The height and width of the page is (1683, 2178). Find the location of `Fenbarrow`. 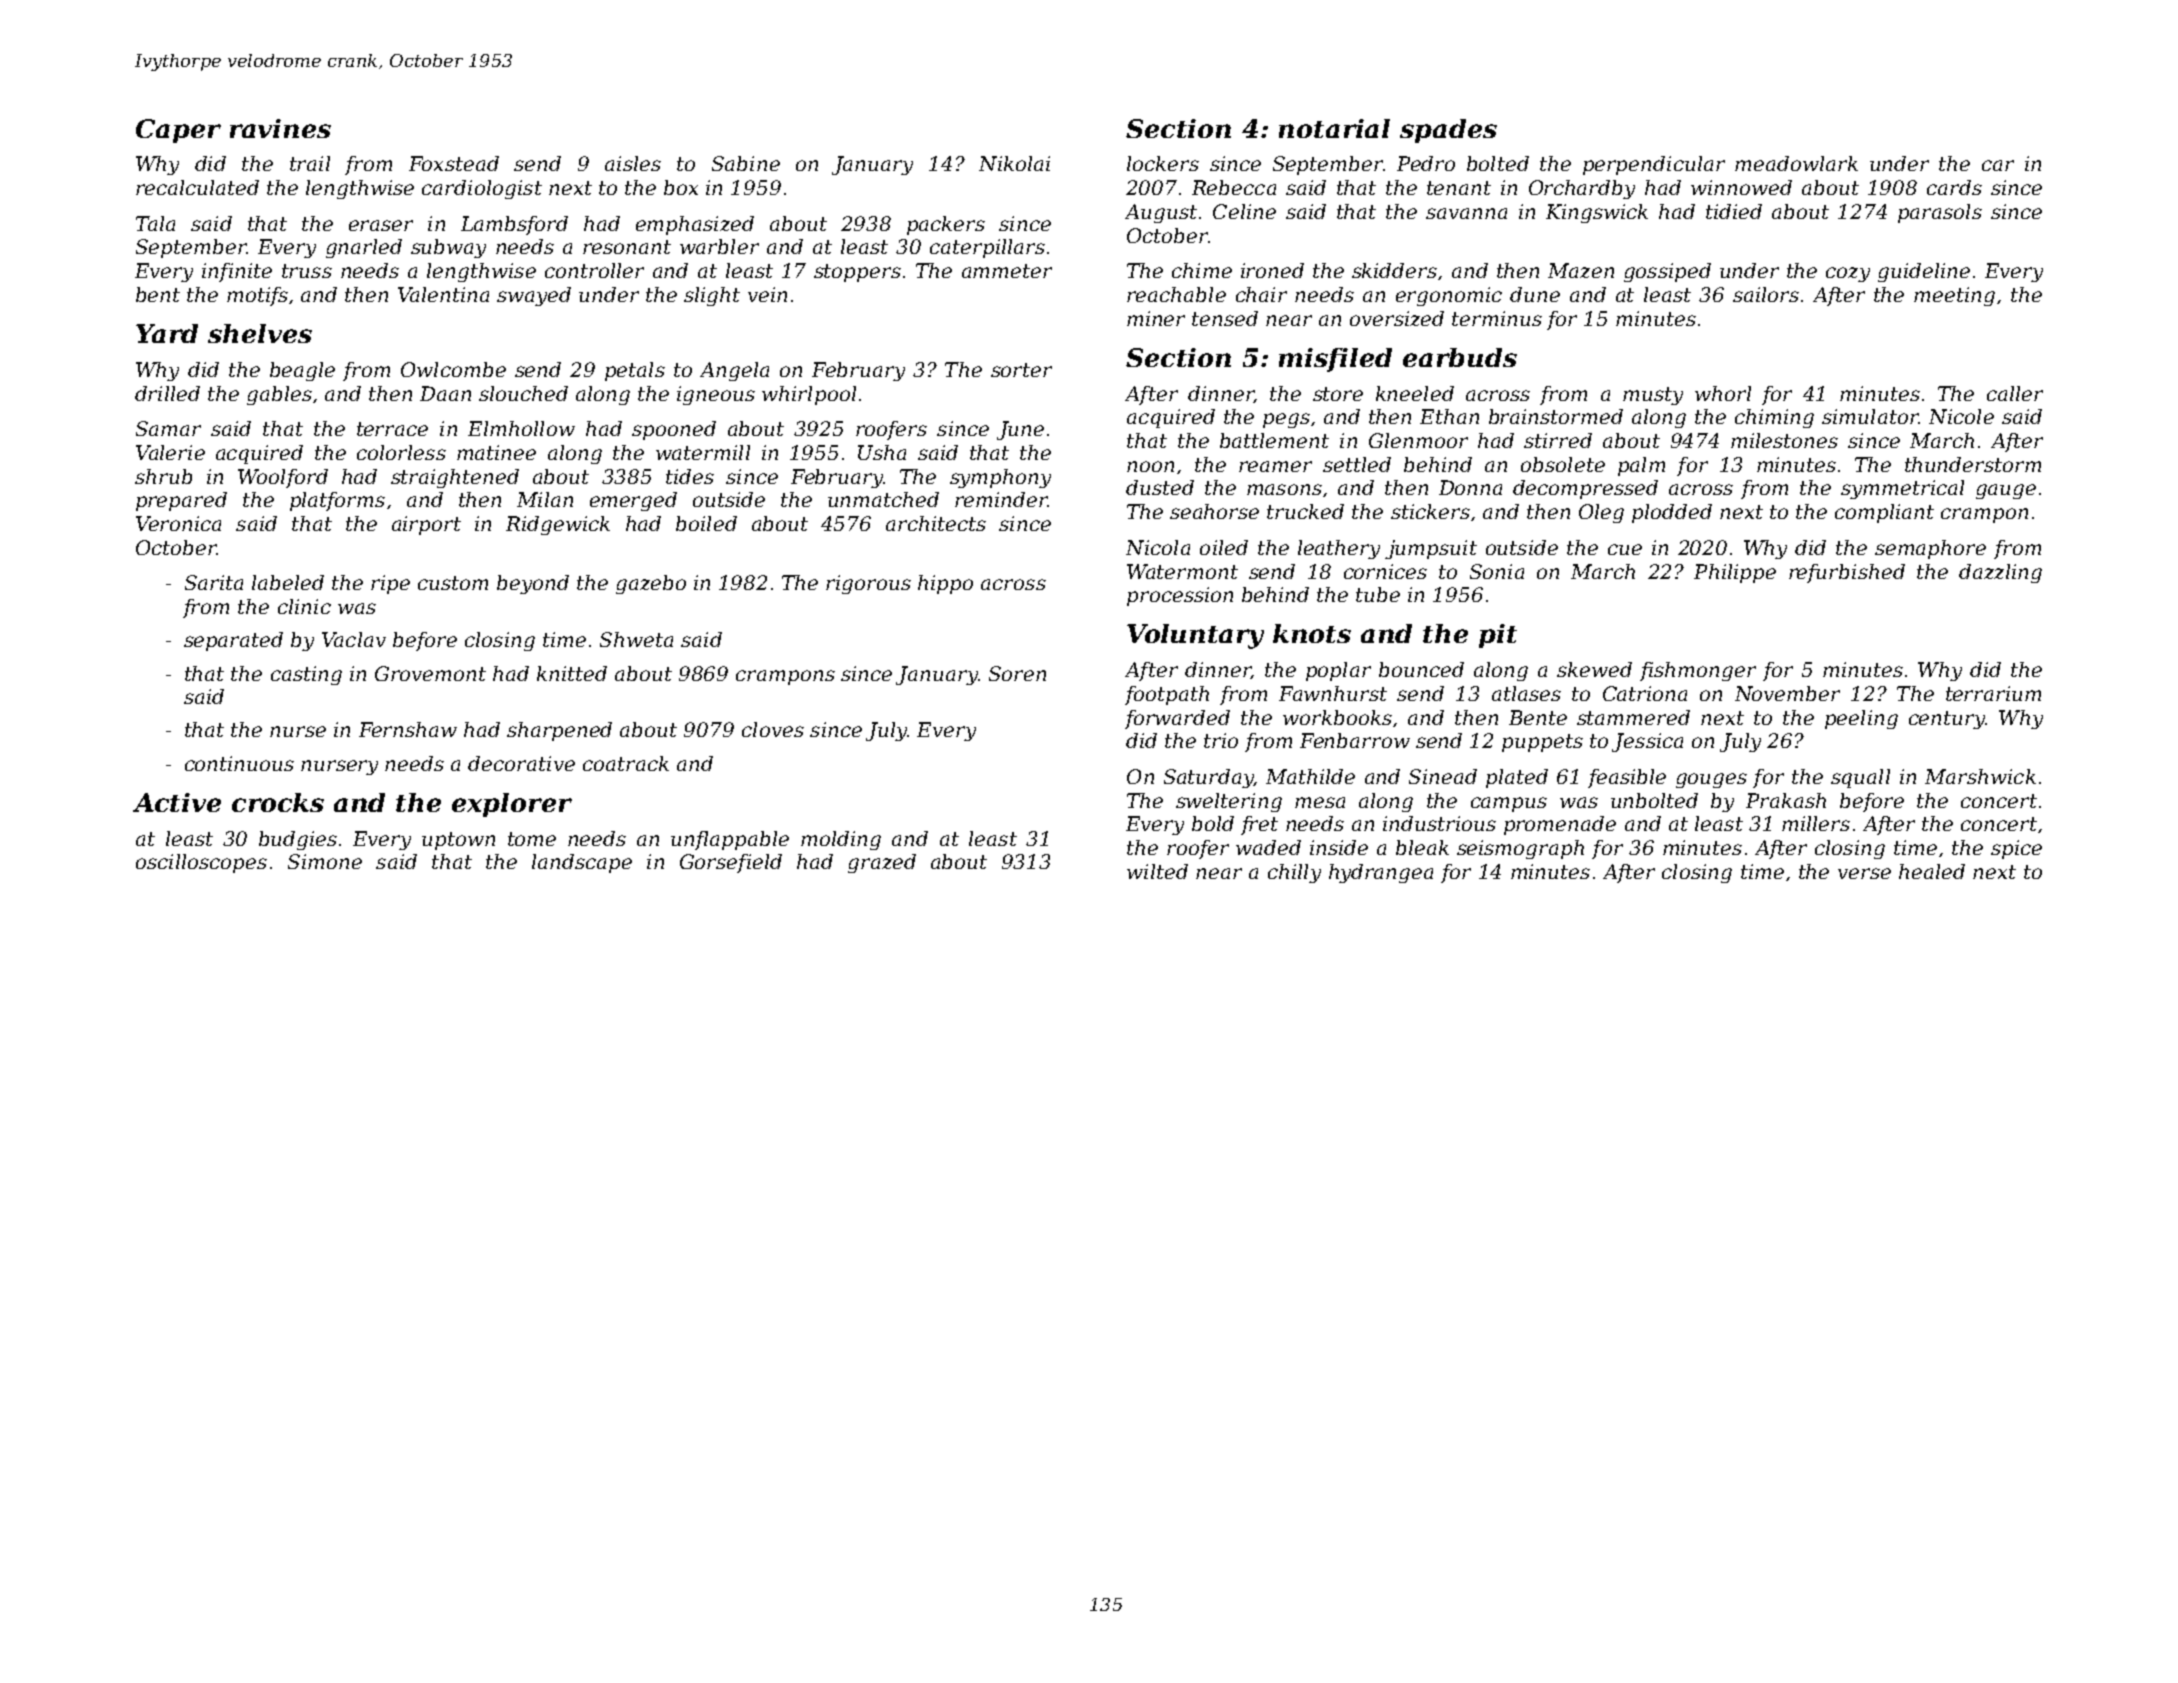

Fenbarrow is located at coordinates (1355, 740).
